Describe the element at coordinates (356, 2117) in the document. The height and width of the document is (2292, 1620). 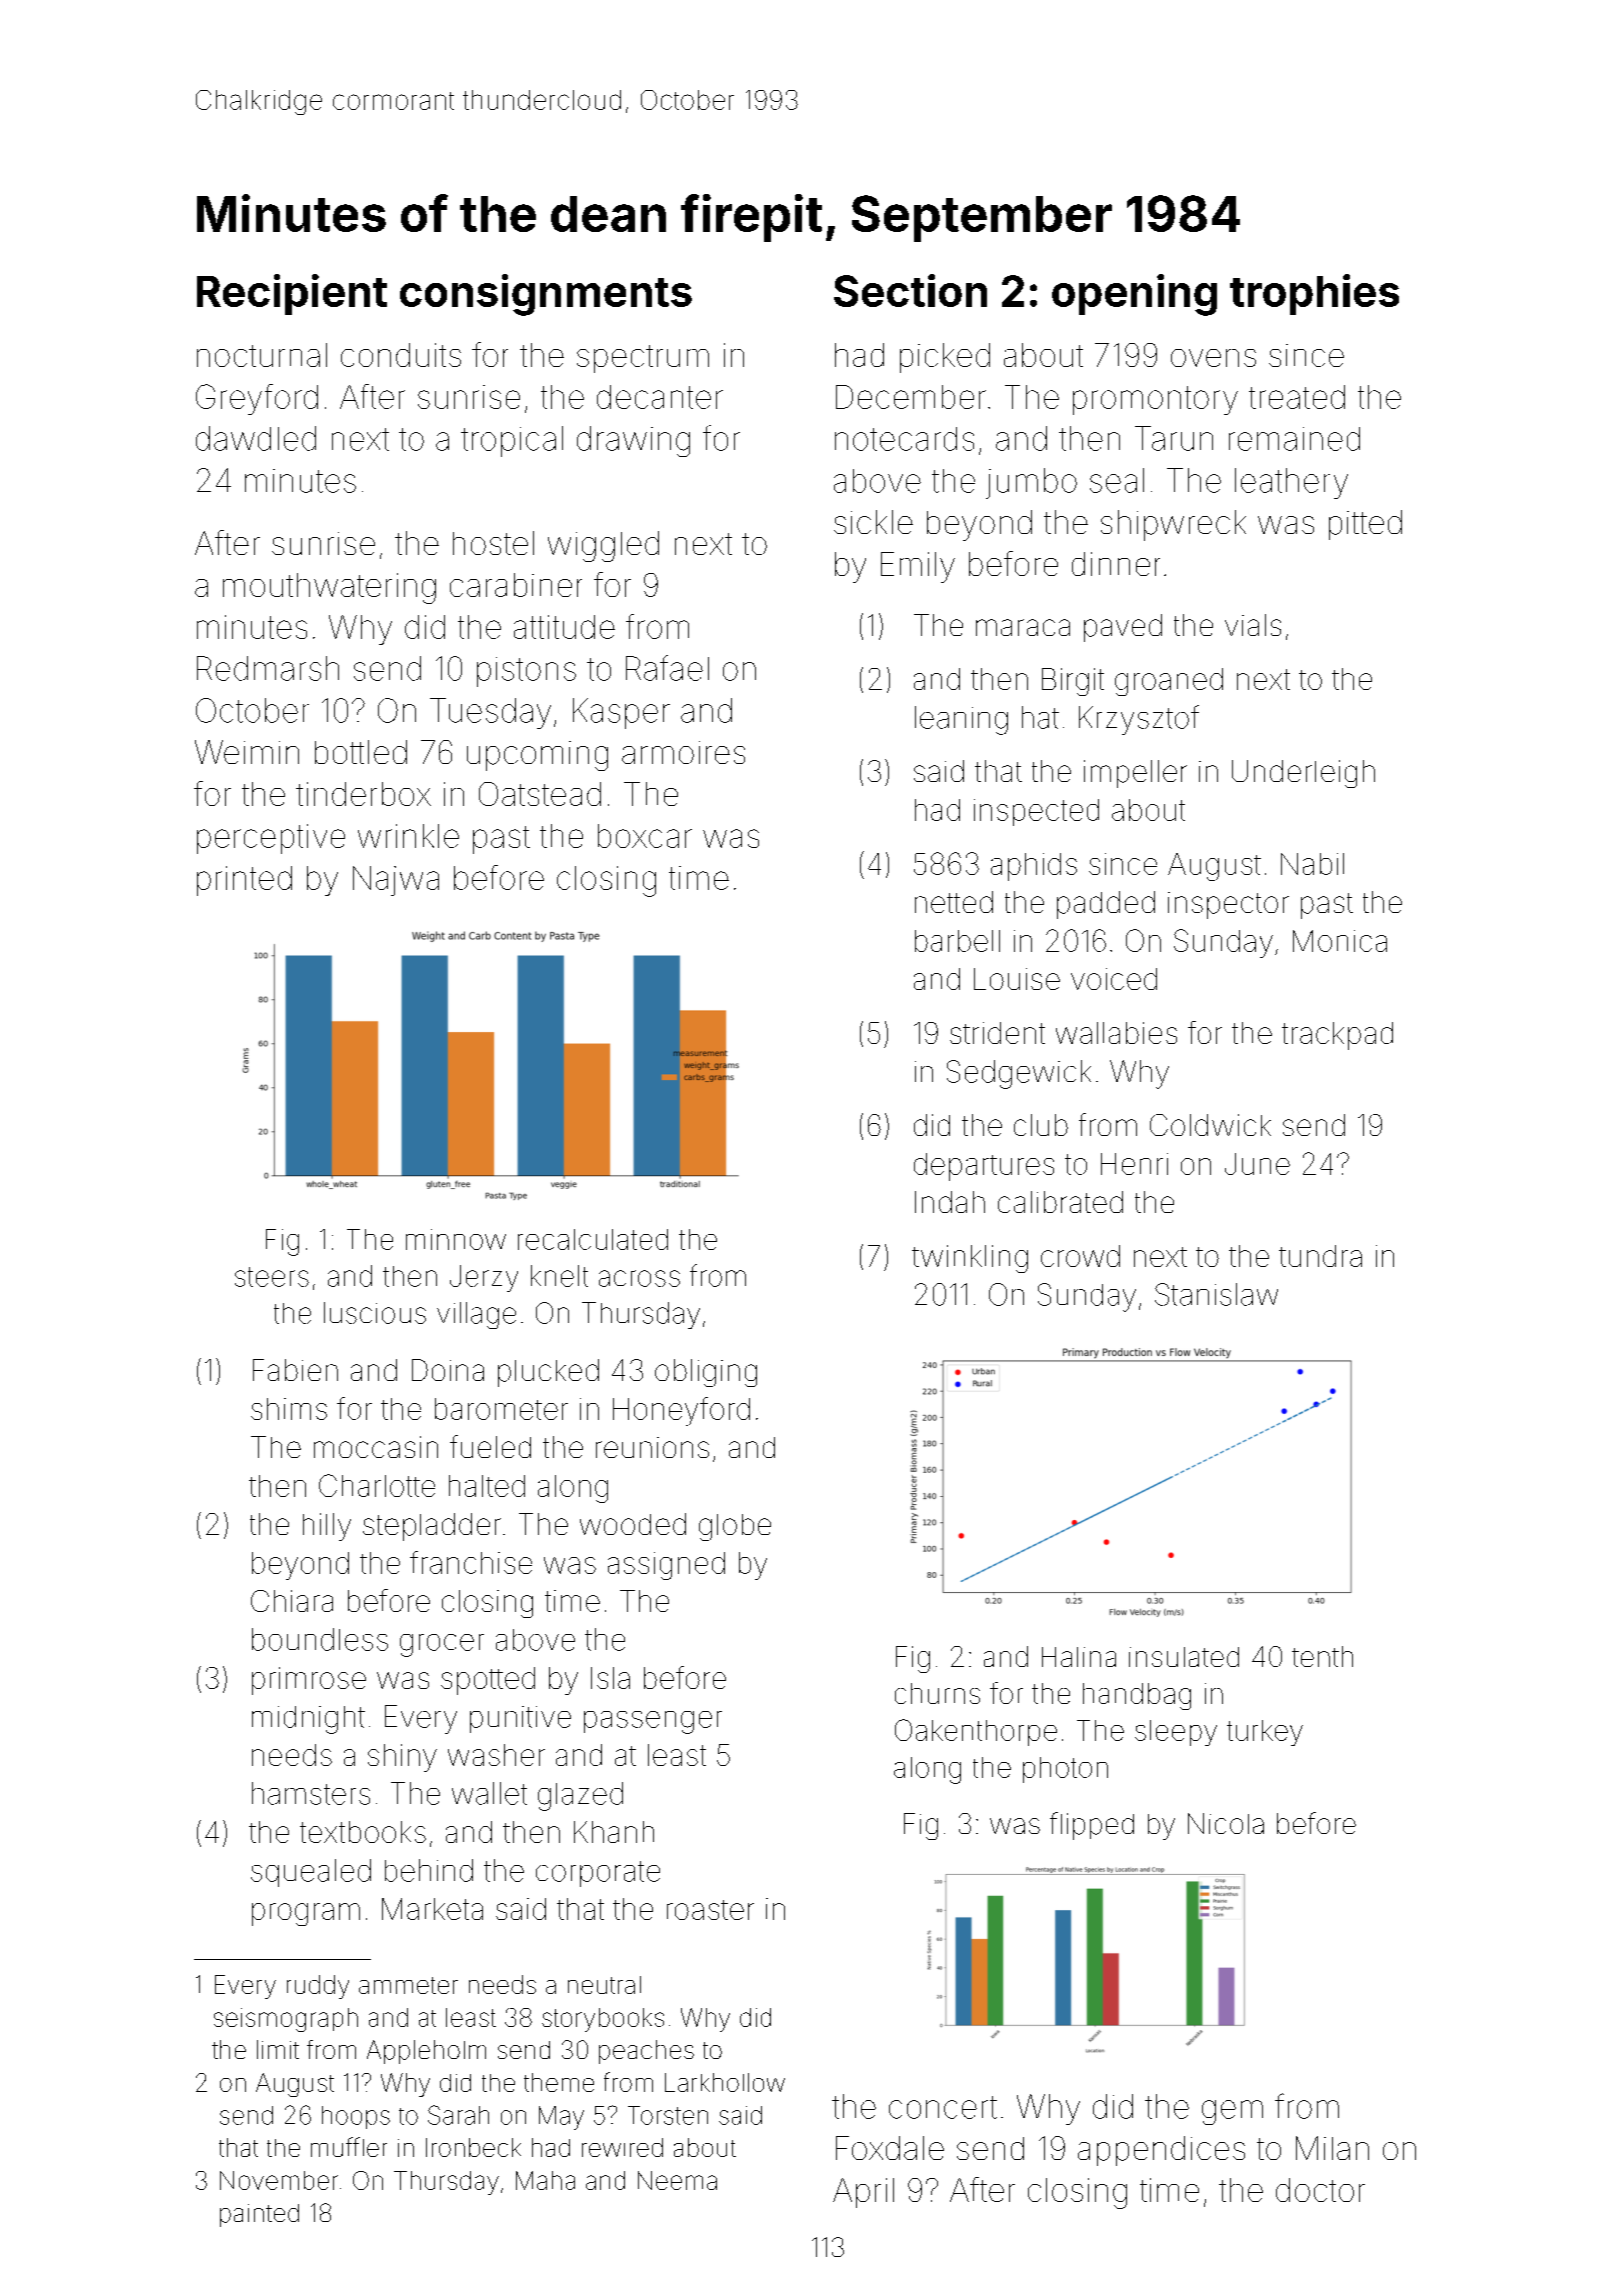
I see `hoops` at that location.
